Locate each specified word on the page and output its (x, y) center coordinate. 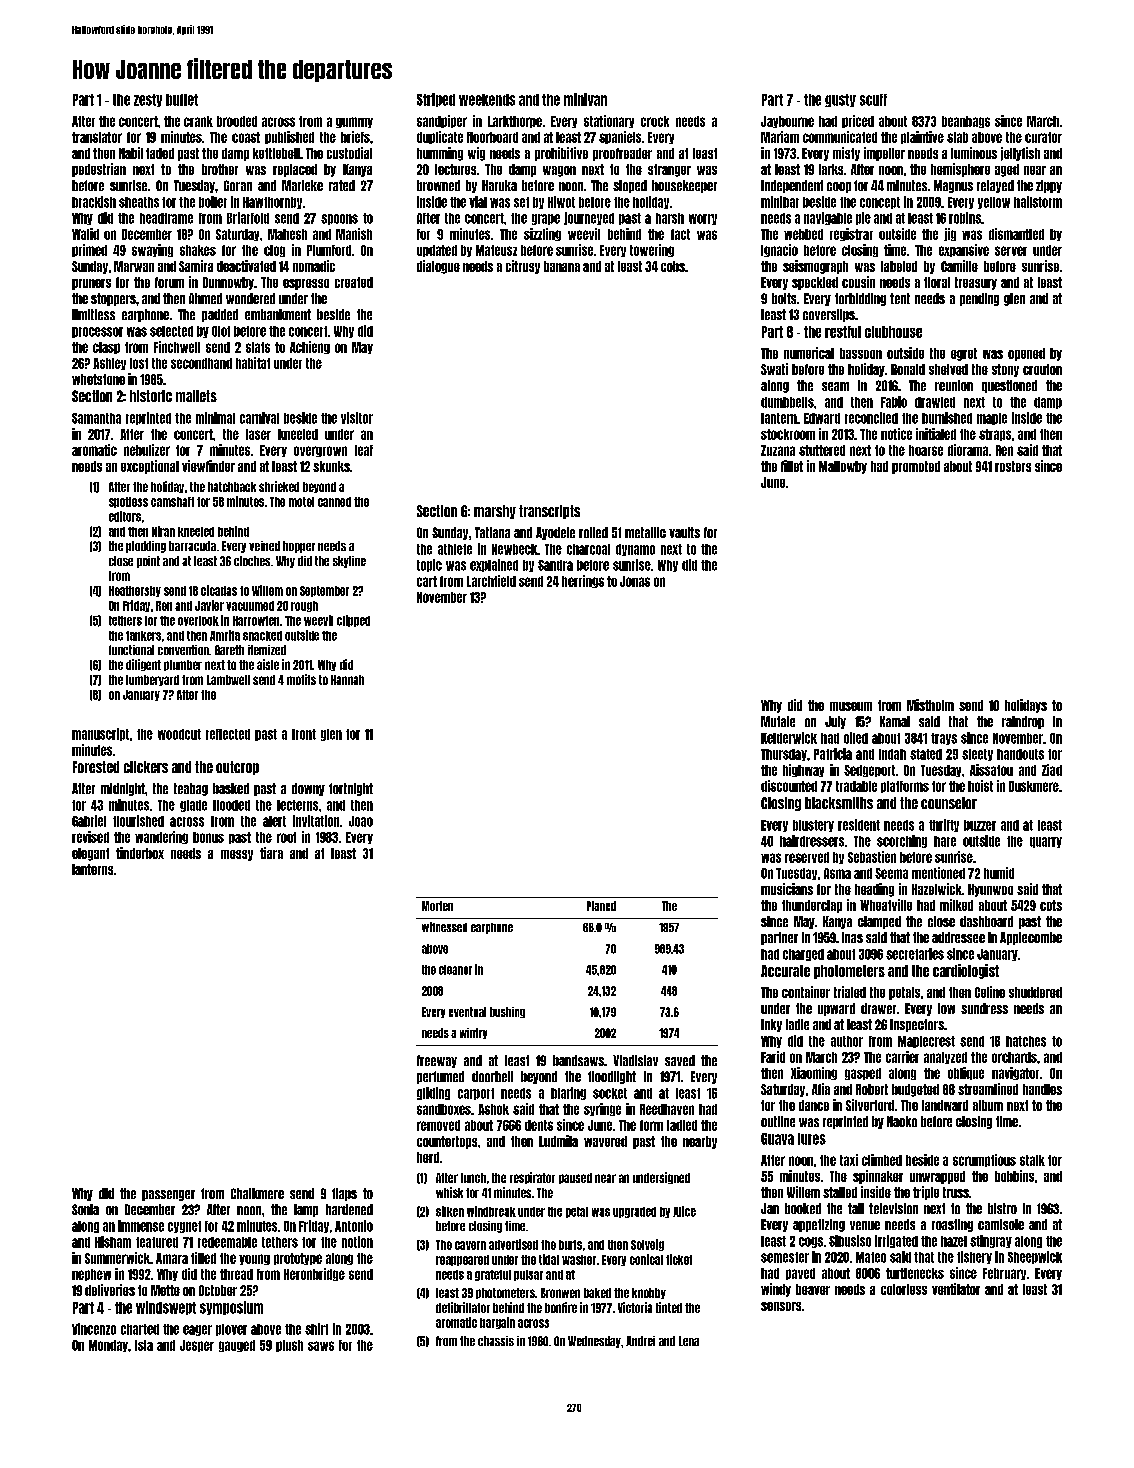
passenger (168, 1195)
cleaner (455, 970)
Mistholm (930, 705)
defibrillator (463, 1307)
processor (97, 332)
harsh (670, 218)
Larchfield (491, 581)
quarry (1046, 842)
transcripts (549, 512)
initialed (936, 434)
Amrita (225, 635)
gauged (237, 1346)
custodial (349, 153)
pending (979, 299)
